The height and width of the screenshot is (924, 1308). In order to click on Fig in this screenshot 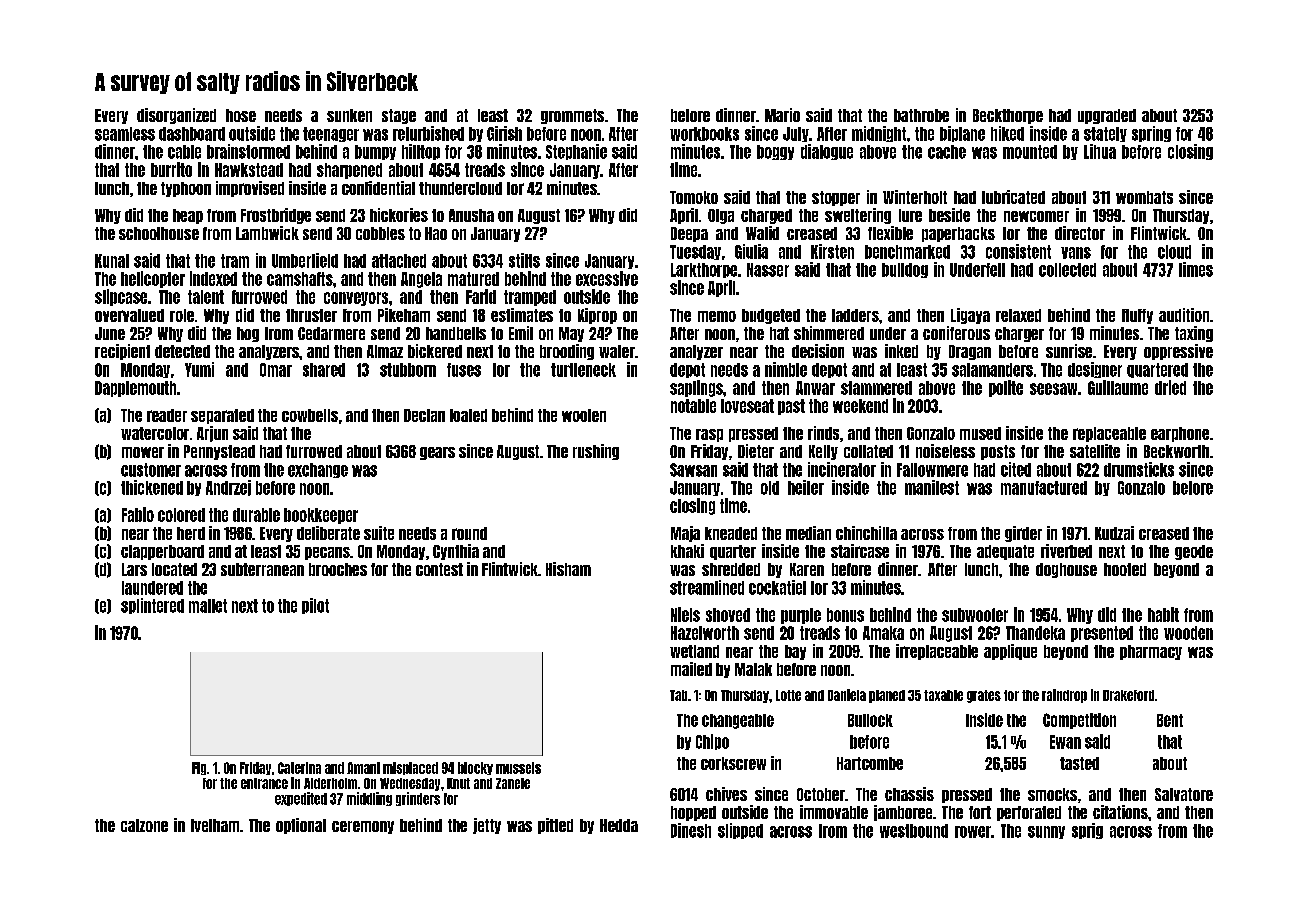, I will do `click(199, 768)`.
